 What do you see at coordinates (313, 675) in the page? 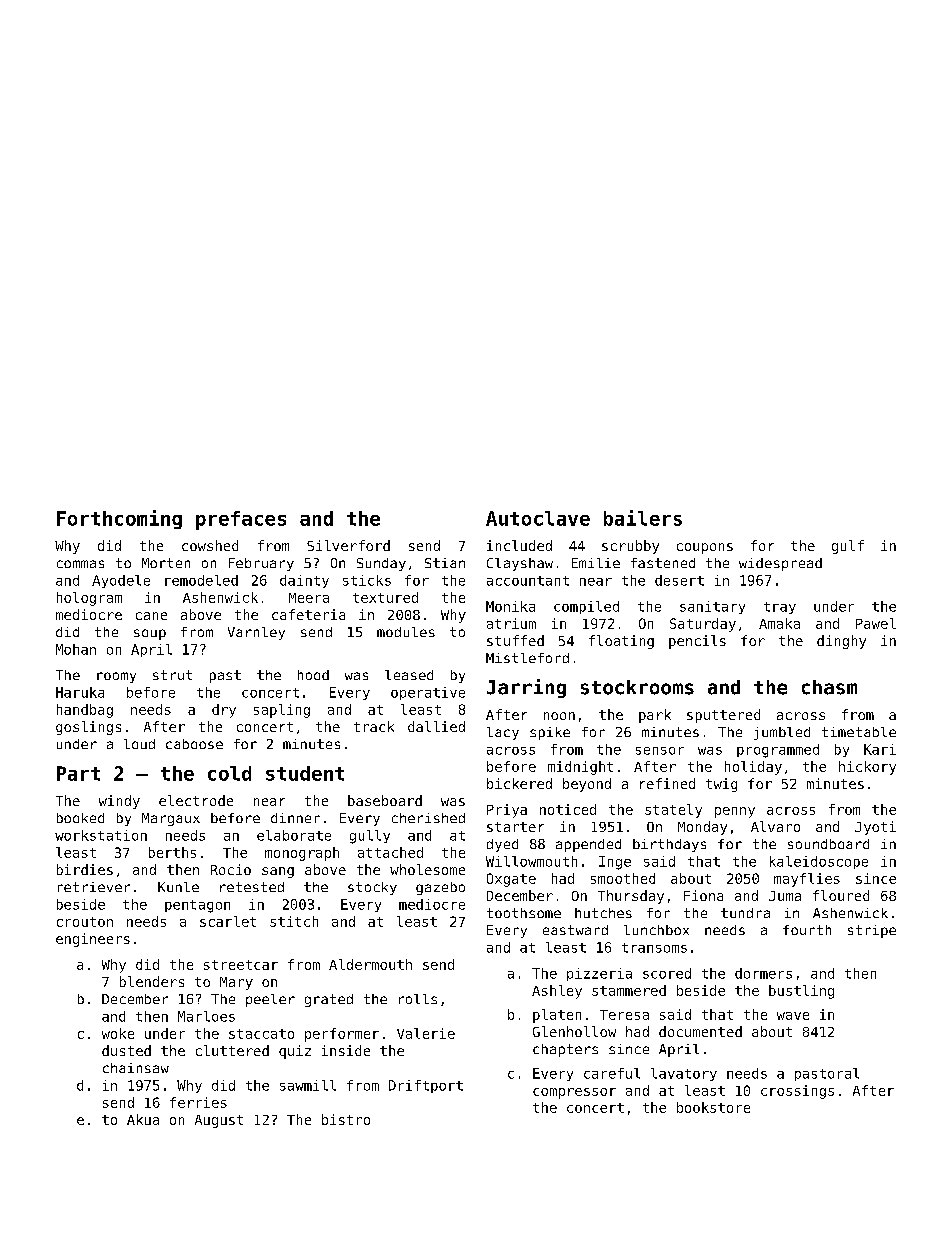
I see `hood` at bounding box center [313, 675].
